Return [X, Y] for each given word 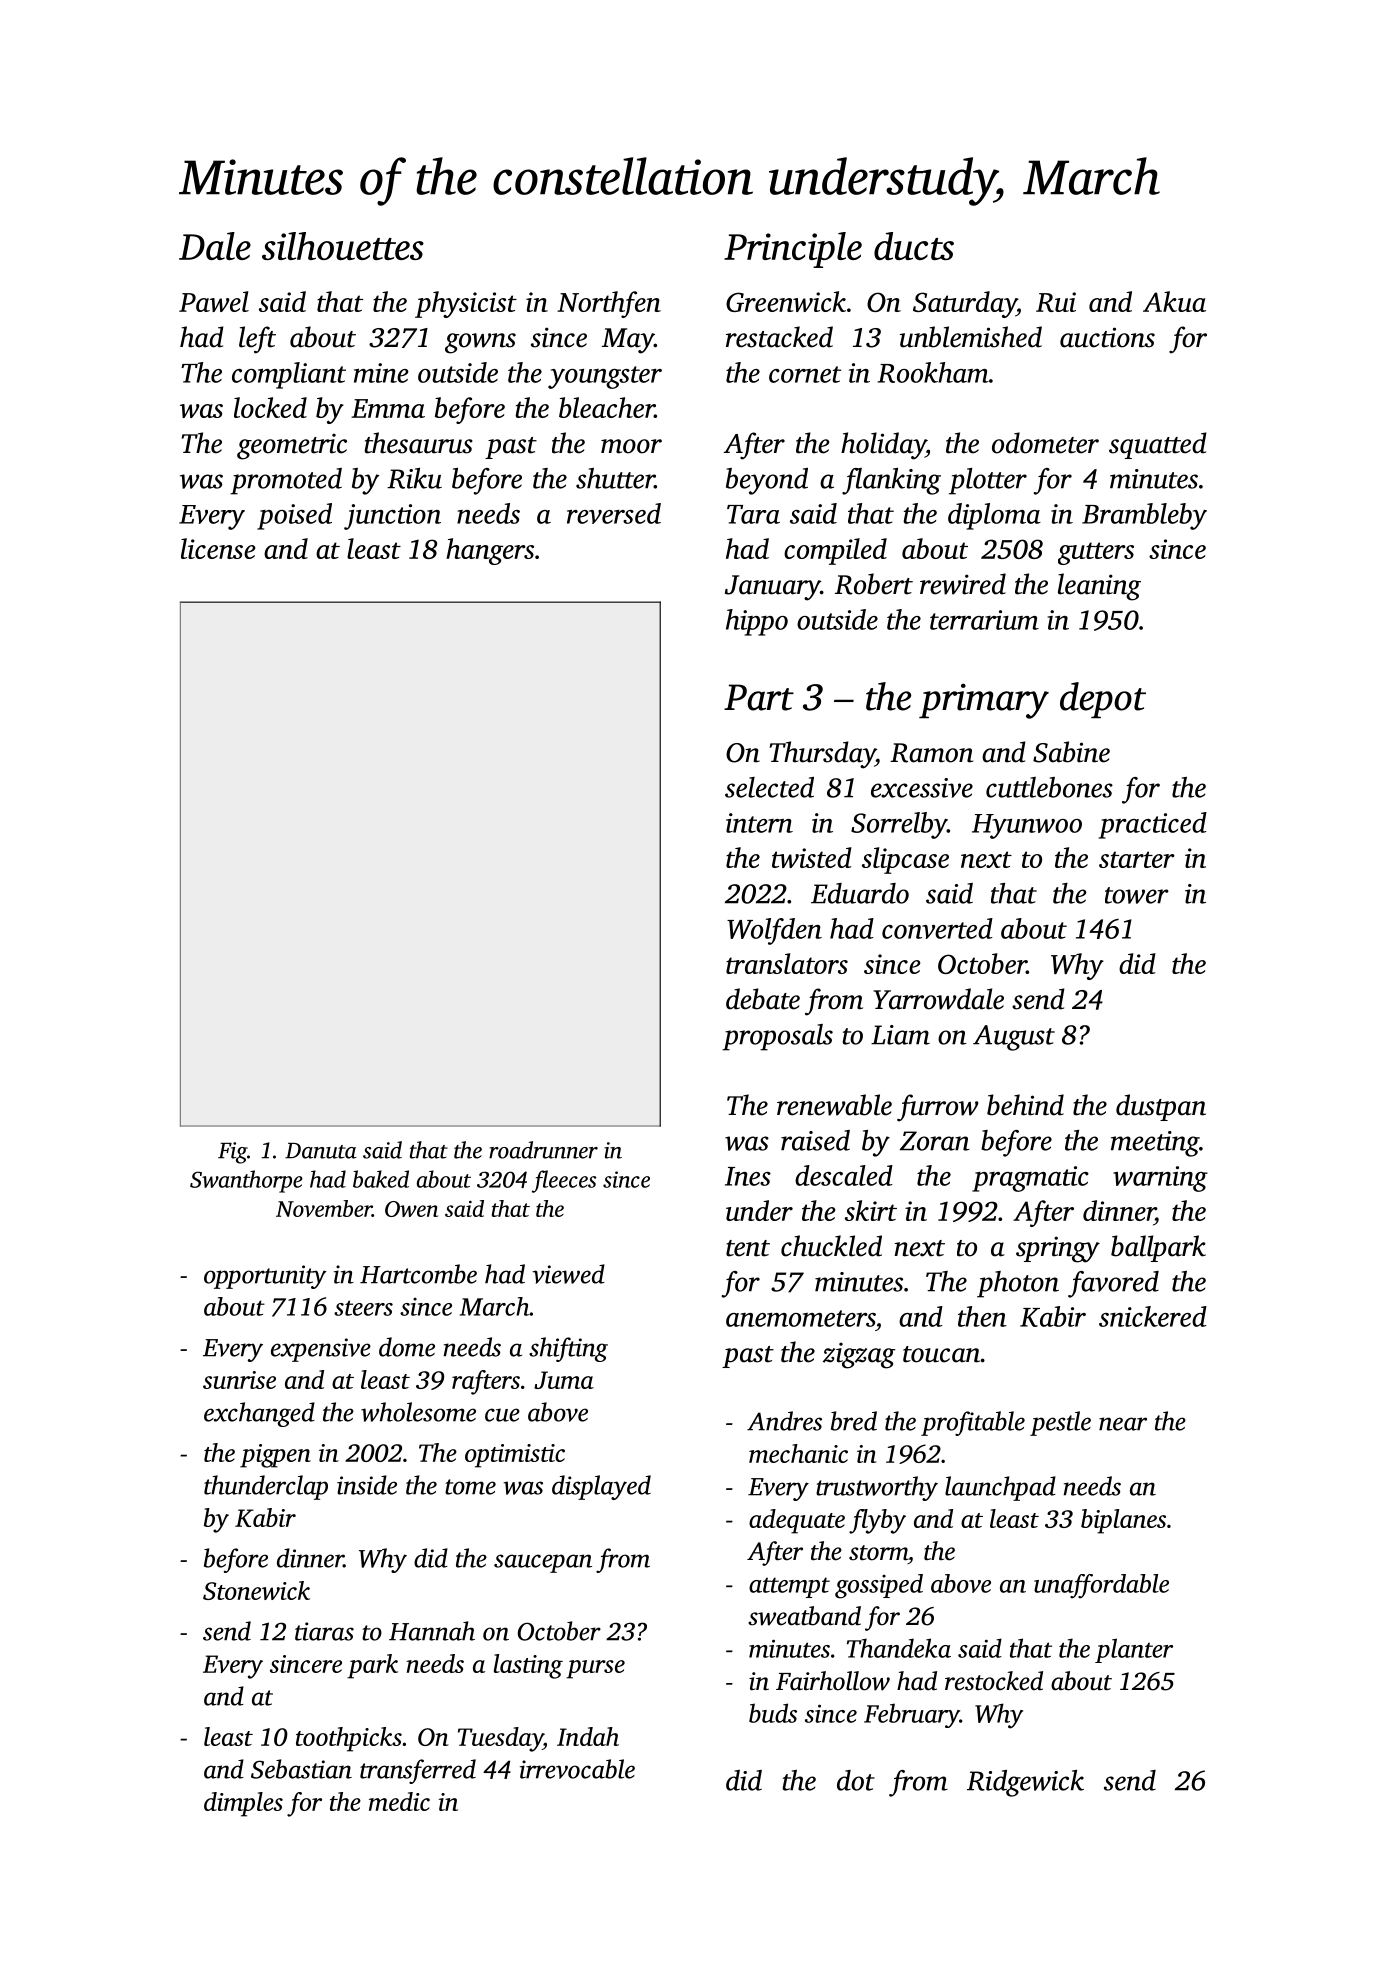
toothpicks [349, 1739]
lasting [528, 1666]
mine [381, 373]
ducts [914, 246]
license [218, 548]
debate [763, 999]
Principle [793, 250]
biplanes [1123, 1521]
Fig [232, 1153]
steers [363, 1308]
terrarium [984, 620]
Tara [753, 514]
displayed [601, 1487]
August [1014, 1038]
